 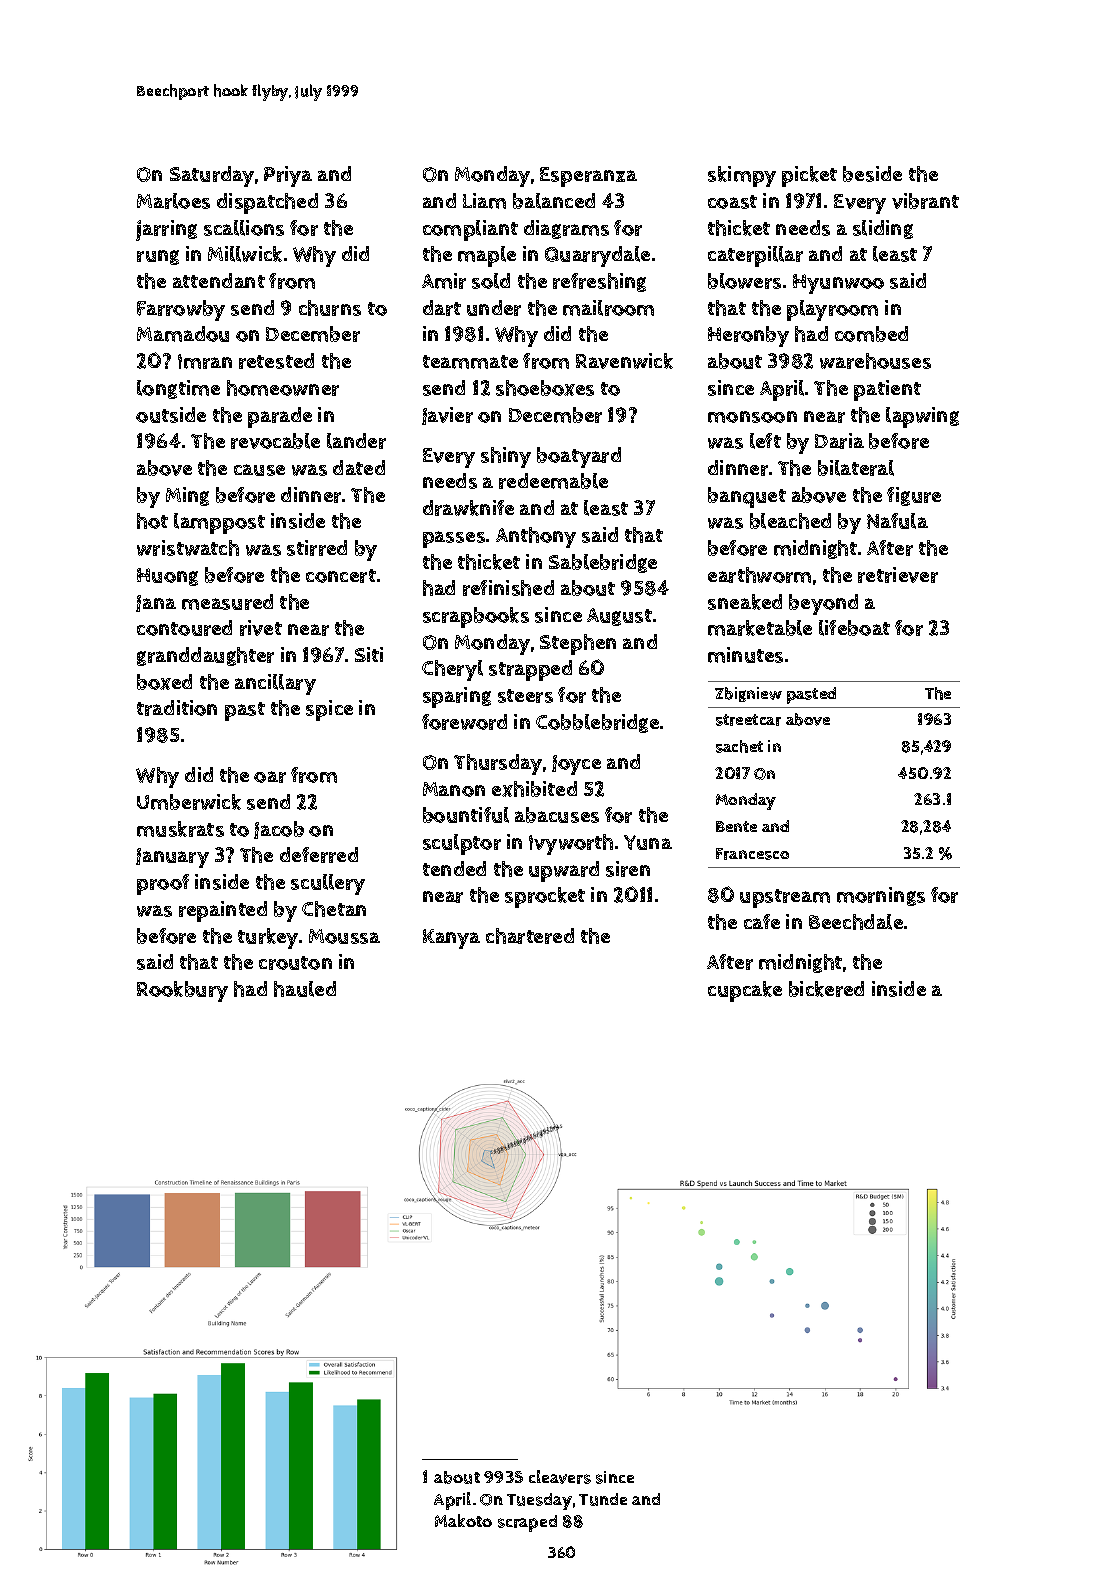 I want to click on retriever, so click(x=898, y=575).
